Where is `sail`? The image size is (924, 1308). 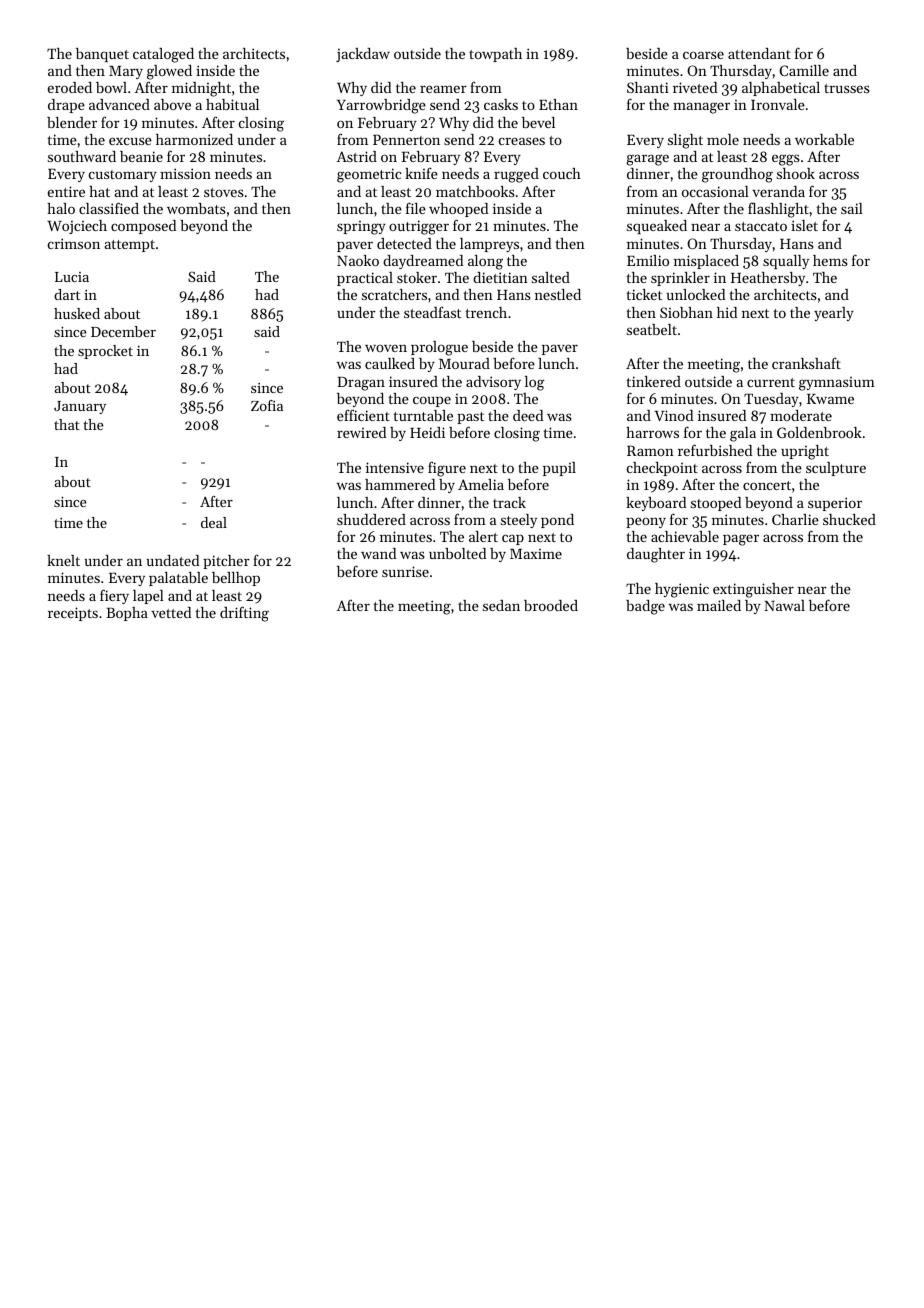 sail is located at coordinates (852, 208).
